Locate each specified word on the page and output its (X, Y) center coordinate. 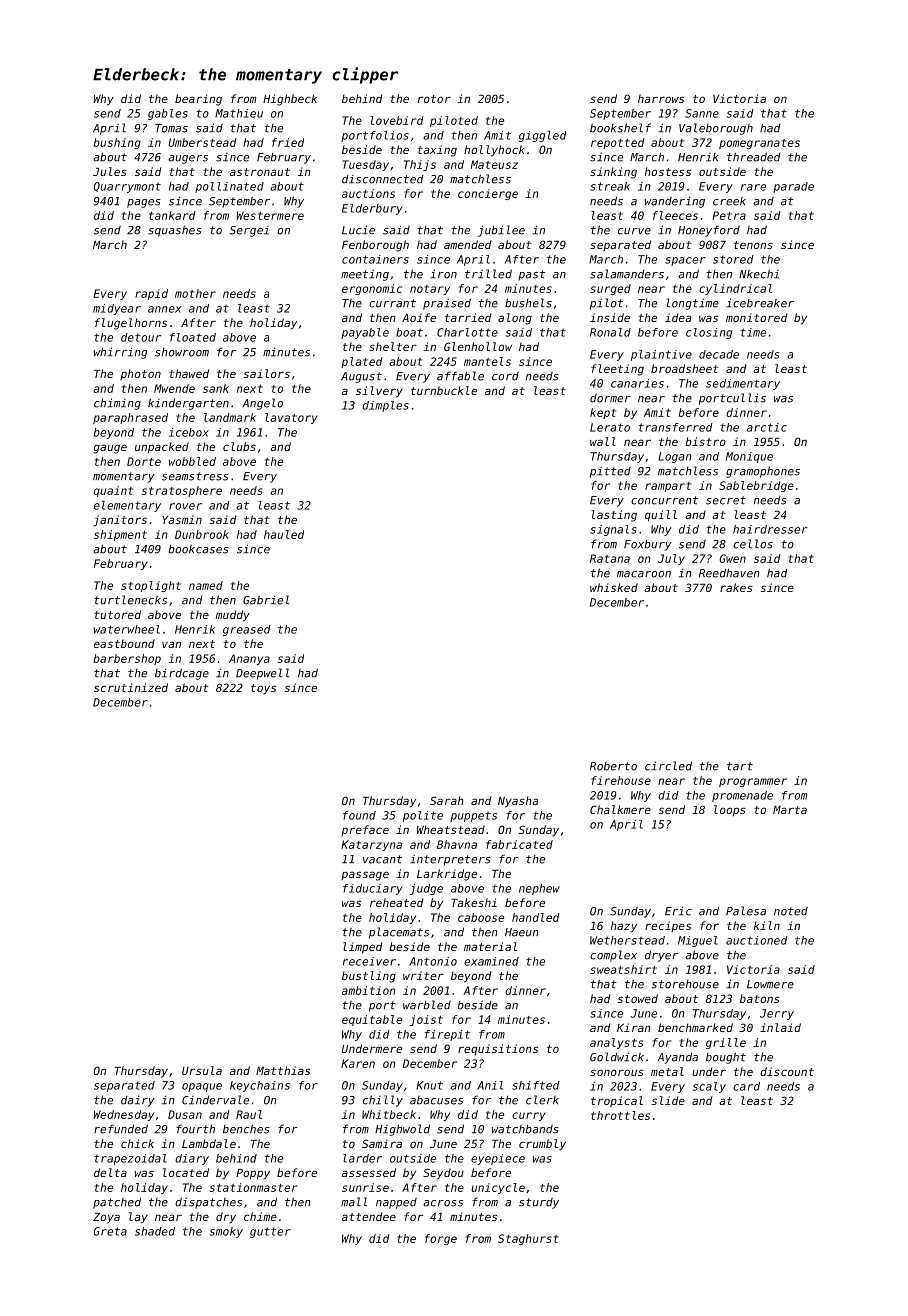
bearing (198, 100)
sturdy (539, 1203)
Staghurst (528, 1239)
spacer (685, 261)
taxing (437, 151)
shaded (155, 1231)
